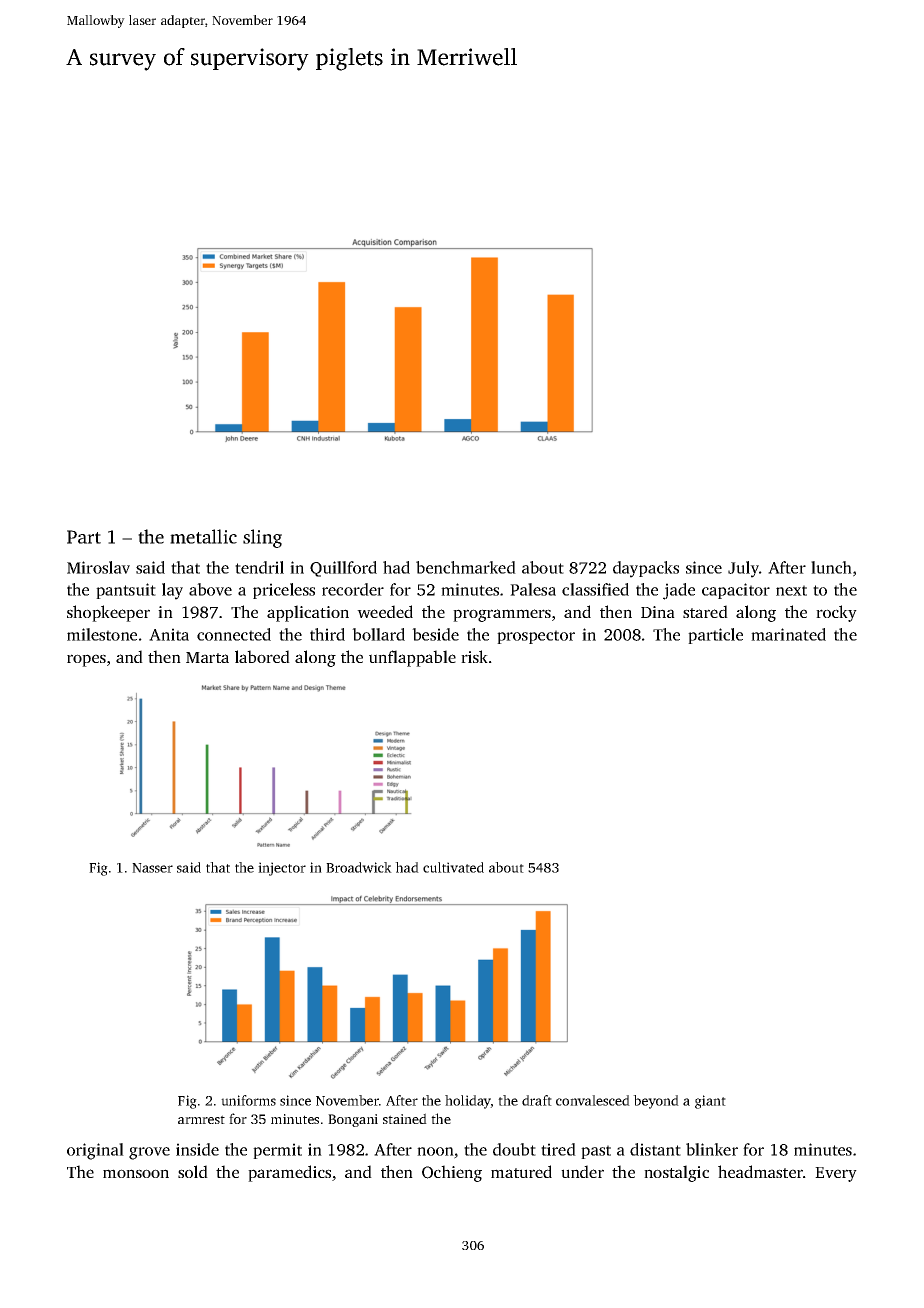  Describe the element at coordinates (710, 1102) in the screenshot. I see `giant` at that location.
